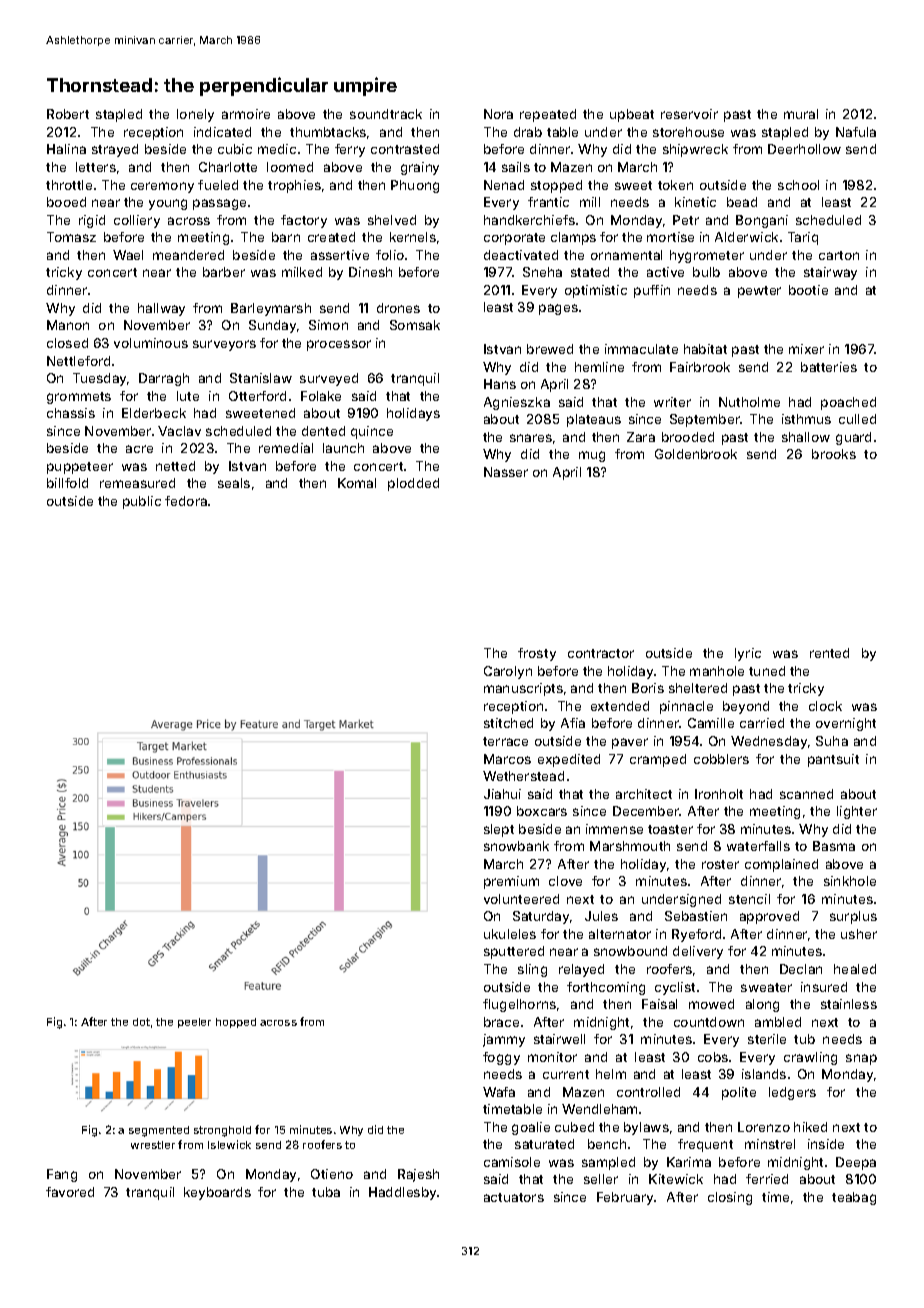 This screenshot has width=924, height=1308. I want to click on bead, so click(742, 202).
